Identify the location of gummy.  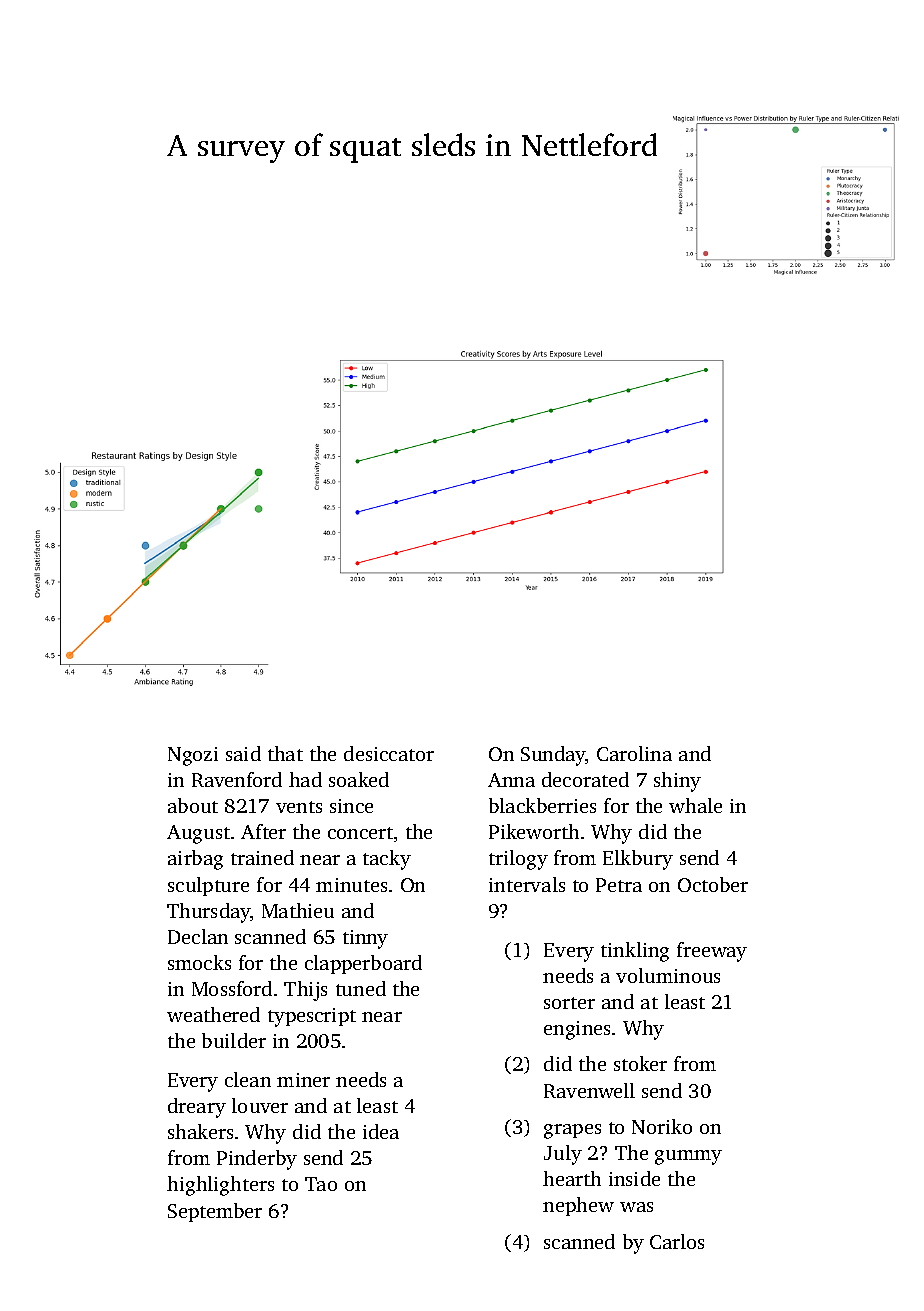
(688, 1157).
